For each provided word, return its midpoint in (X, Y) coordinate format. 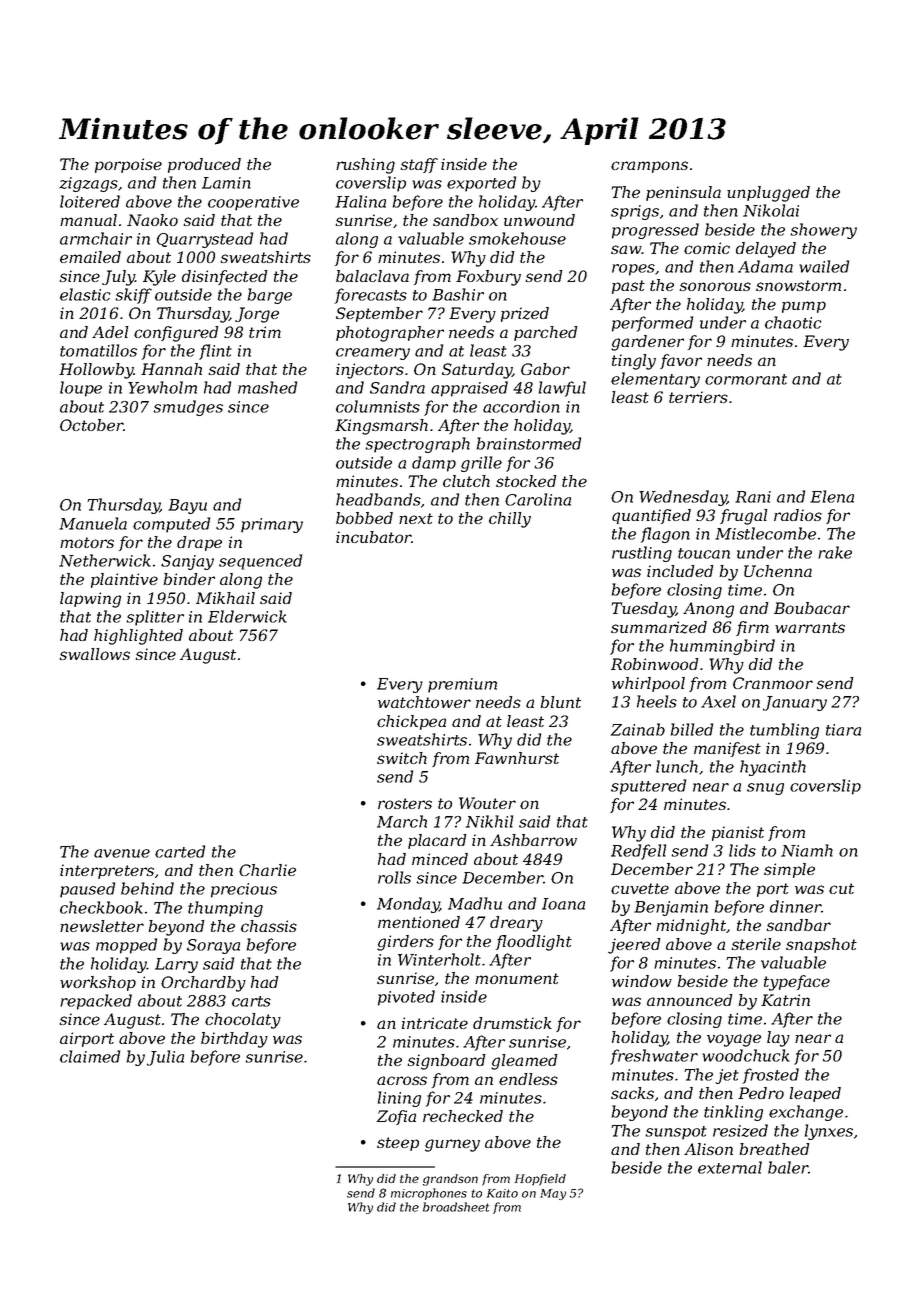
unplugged (768, 194)
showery (823, 231)
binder (189, 579)
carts (251, 1001)
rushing (365, 166)
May (553, 1194)
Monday (408, 905)
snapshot (821, 945)
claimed (90, 1056)
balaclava (372, 276)
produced (204, 165)
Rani (753, 497)
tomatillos (98, 350)
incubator (374, 537)
